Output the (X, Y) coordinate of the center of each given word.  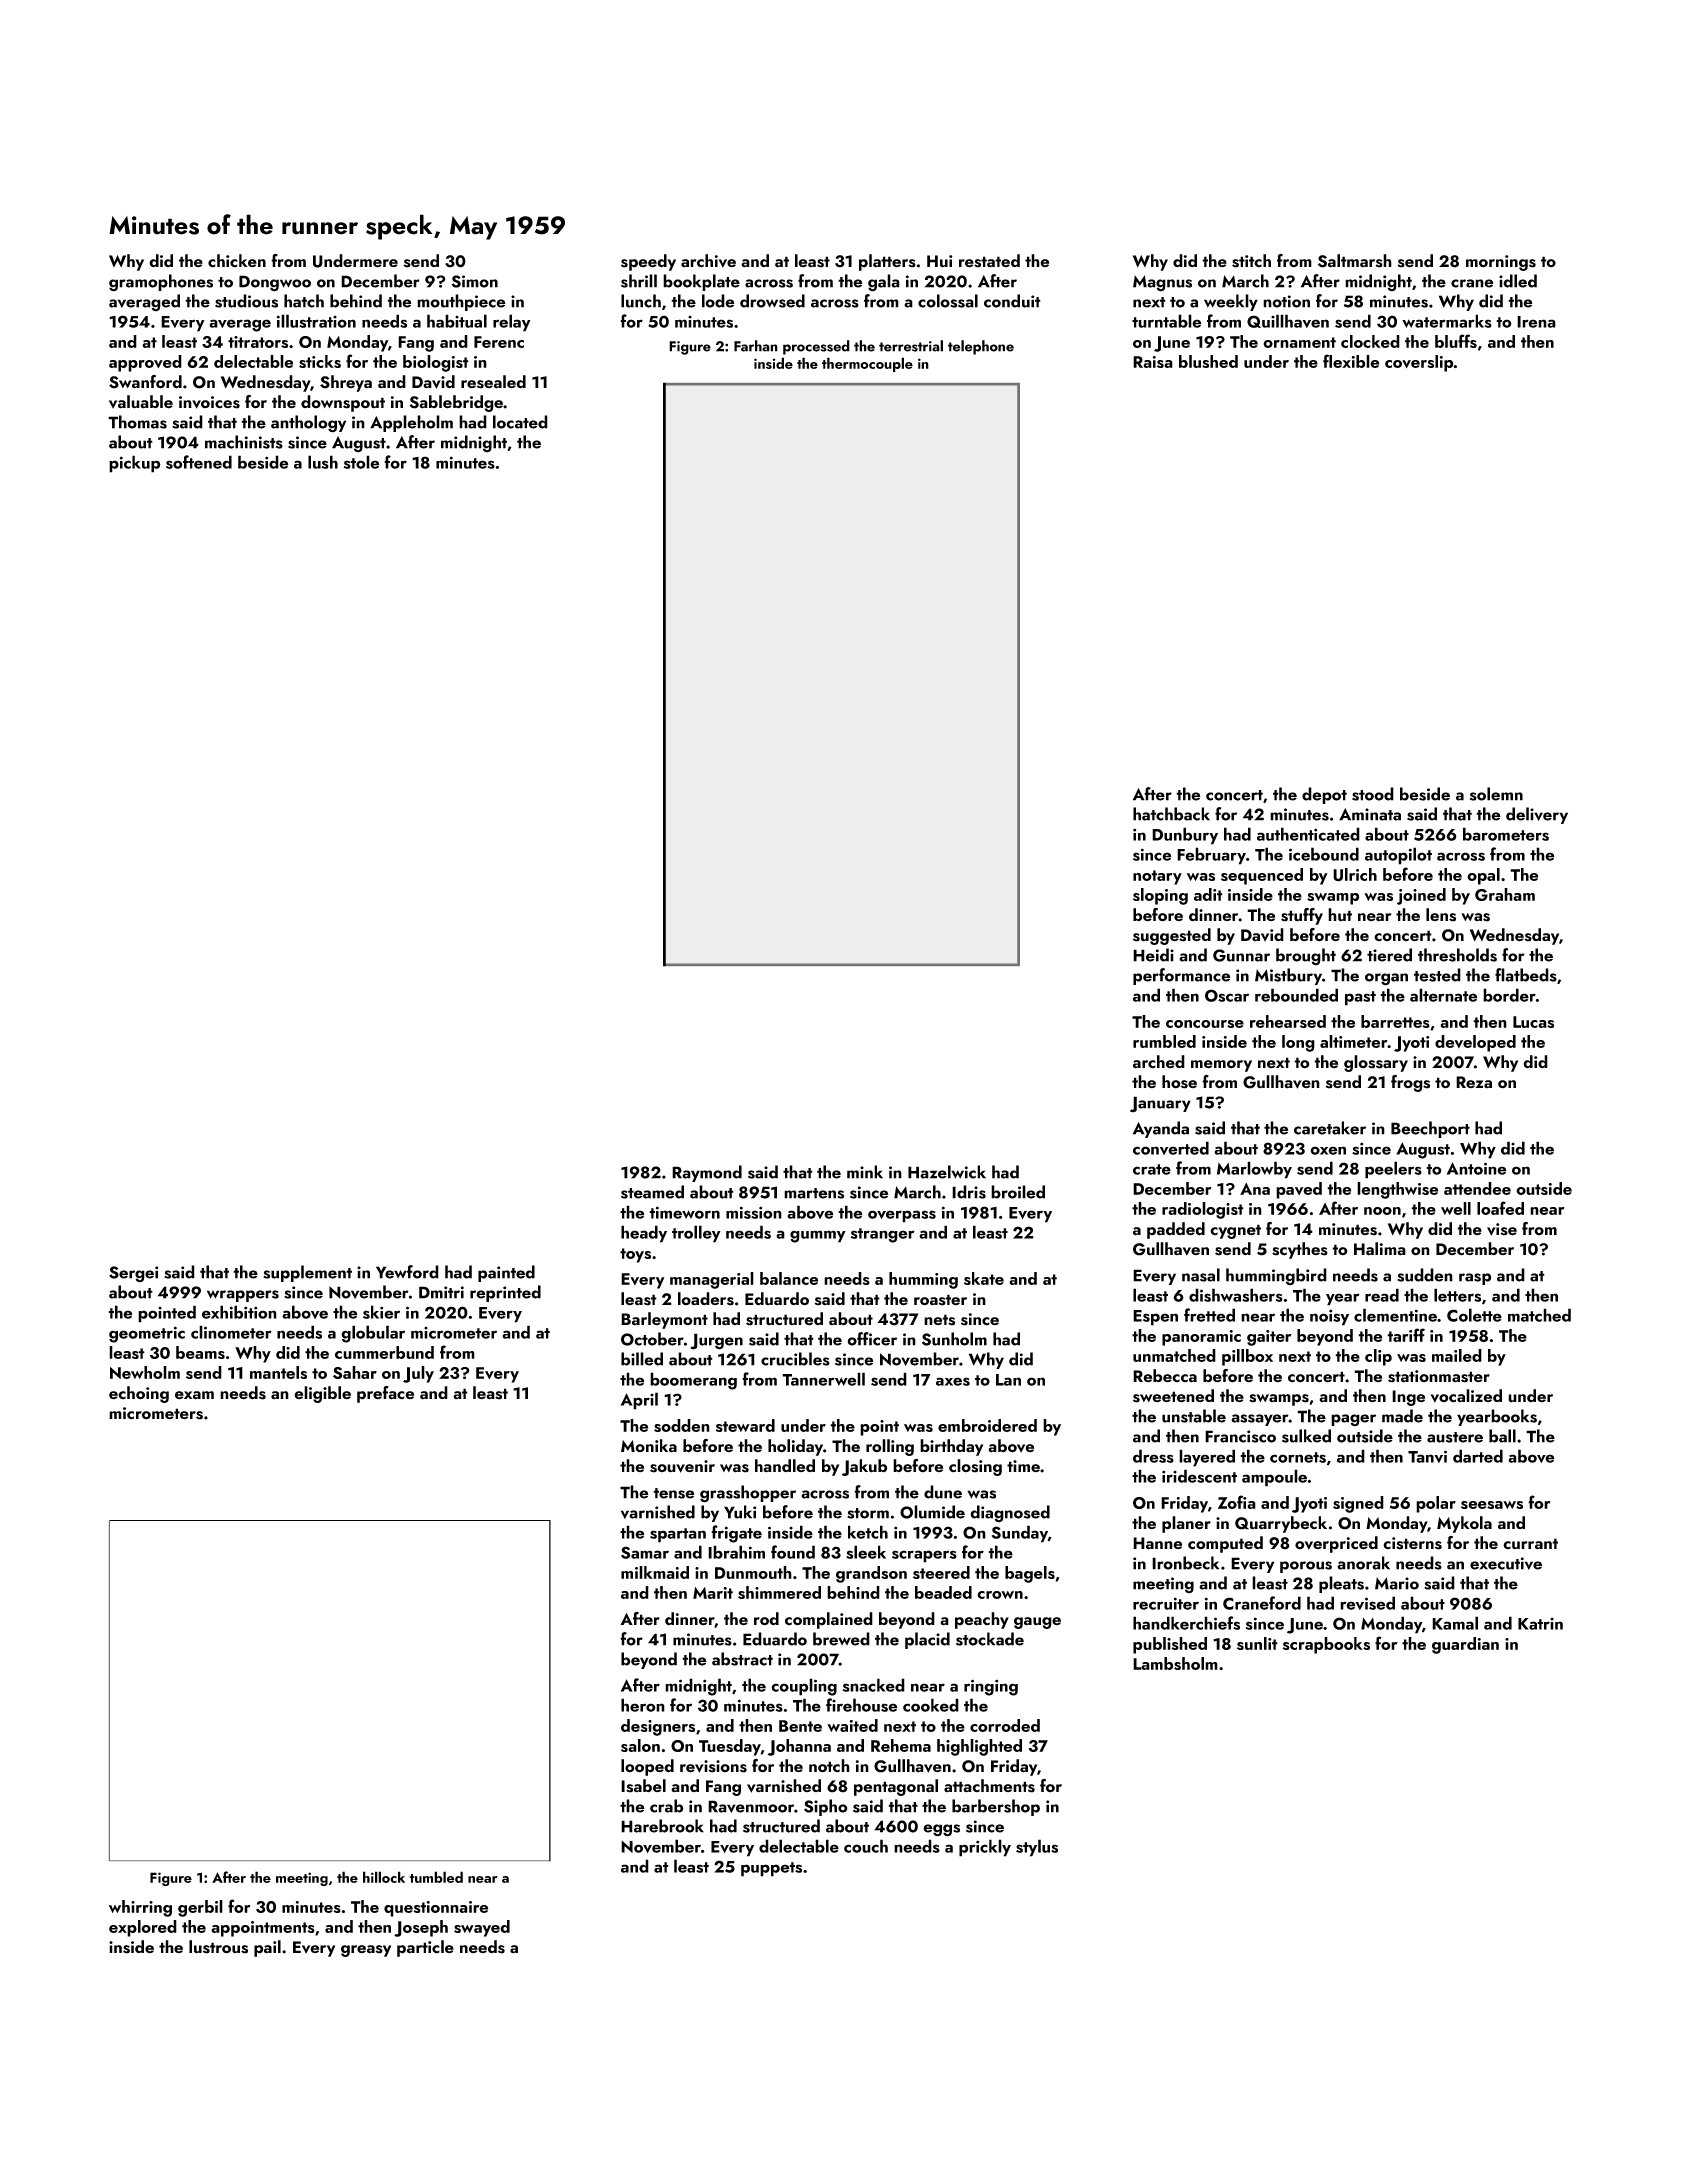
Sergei (133, 1274)
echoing (139, 1394)
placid (927, 1640)
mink (865, 1172)
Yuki (740, 1512)
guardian (1465, 1645)
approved (145, 363)
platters (887, 262)
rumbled (1164, 1041)
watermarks (1447, 321)
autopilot (1398, 856)
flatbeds (1526, 975)
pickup (134, 464)
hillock (384, 1877)
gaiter (1269, 1338)
